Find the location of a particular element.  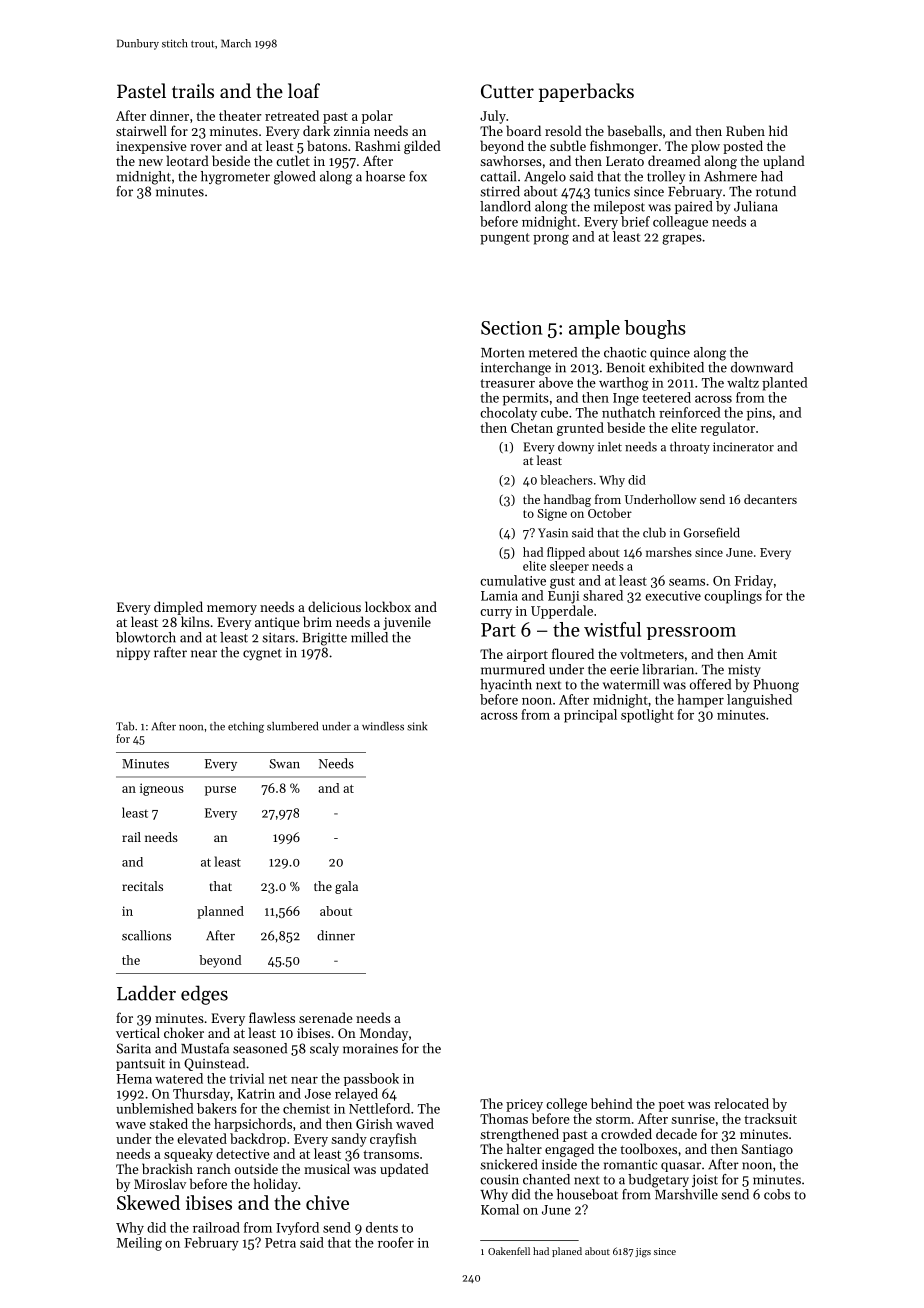

sink is located at coordinates (417, 726).
